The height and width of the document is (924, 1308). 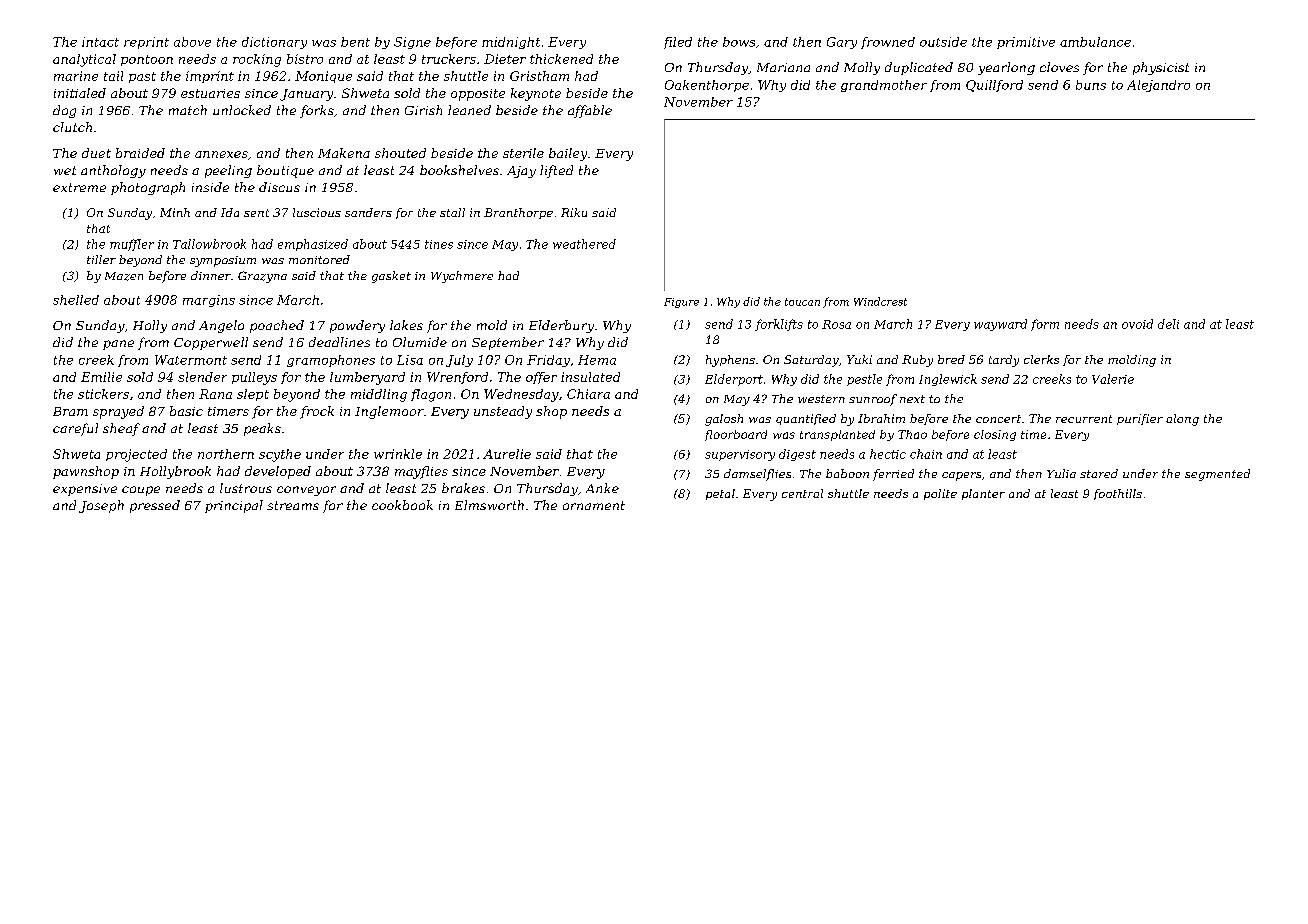 I want to click on Angelo, so click(x=221, y=326).
